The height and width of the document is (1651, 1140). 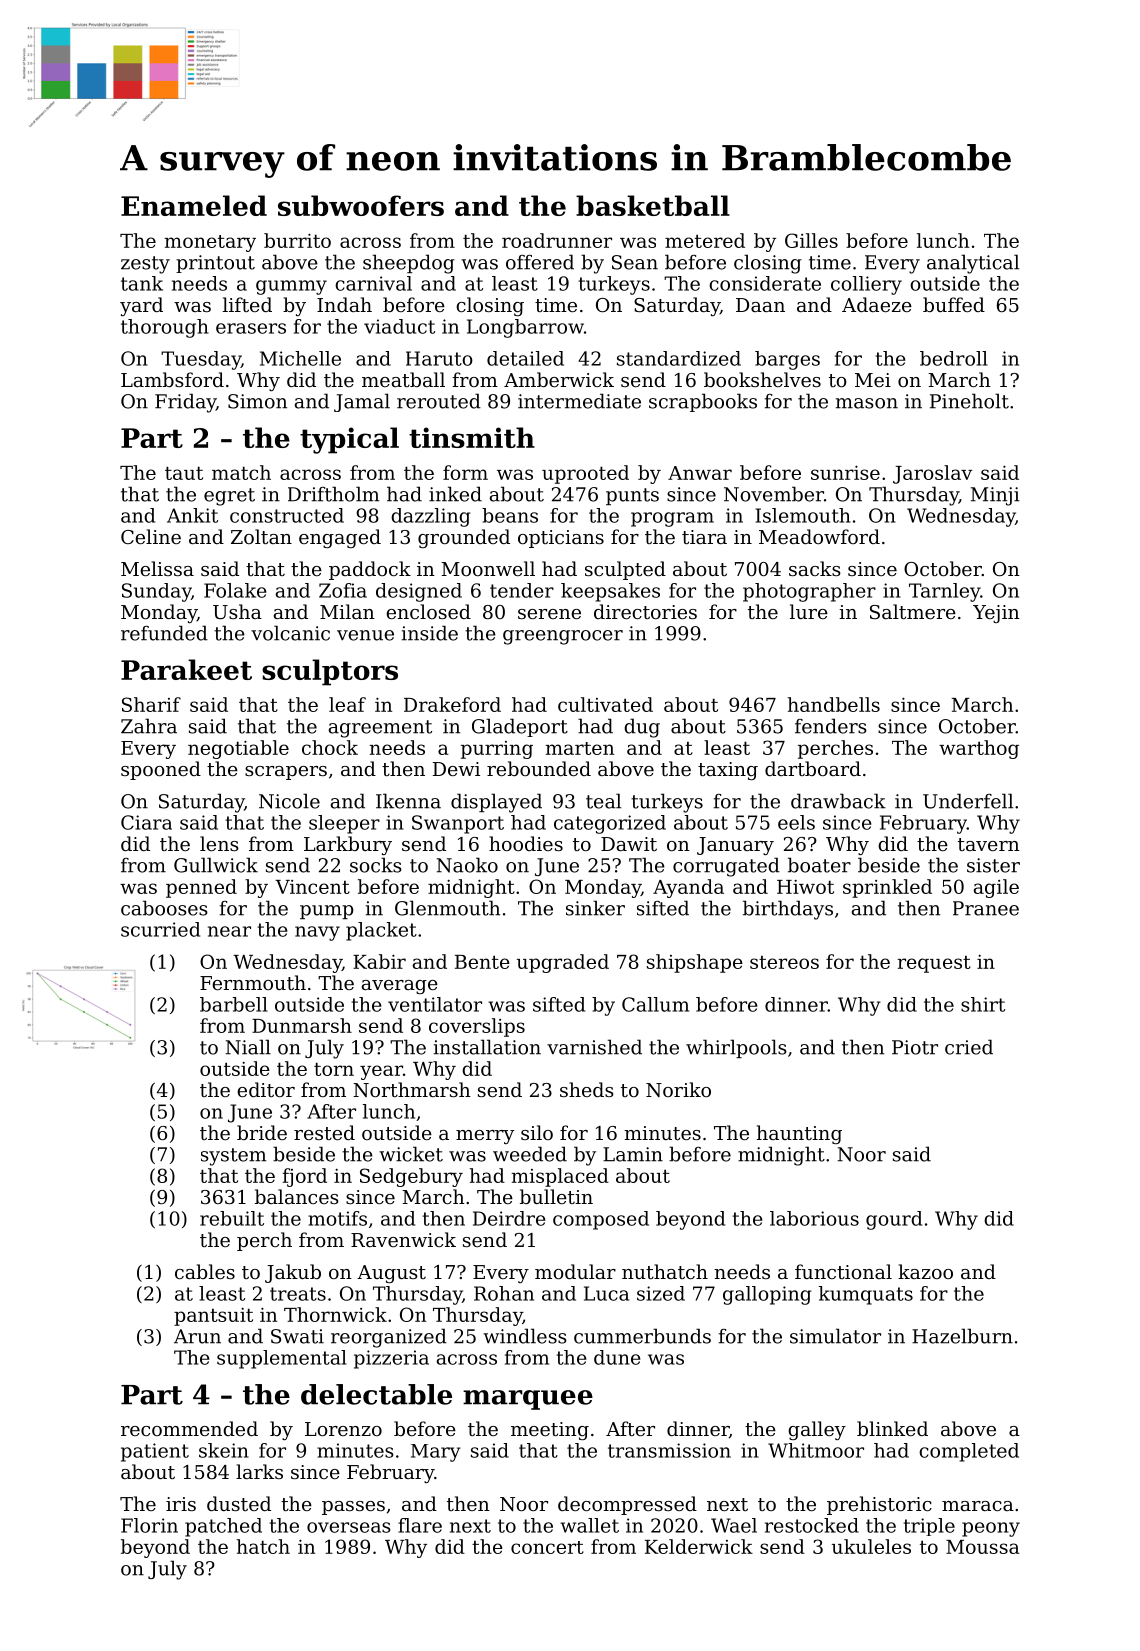 I want to click on analytical, so click(x=973, y=264).
